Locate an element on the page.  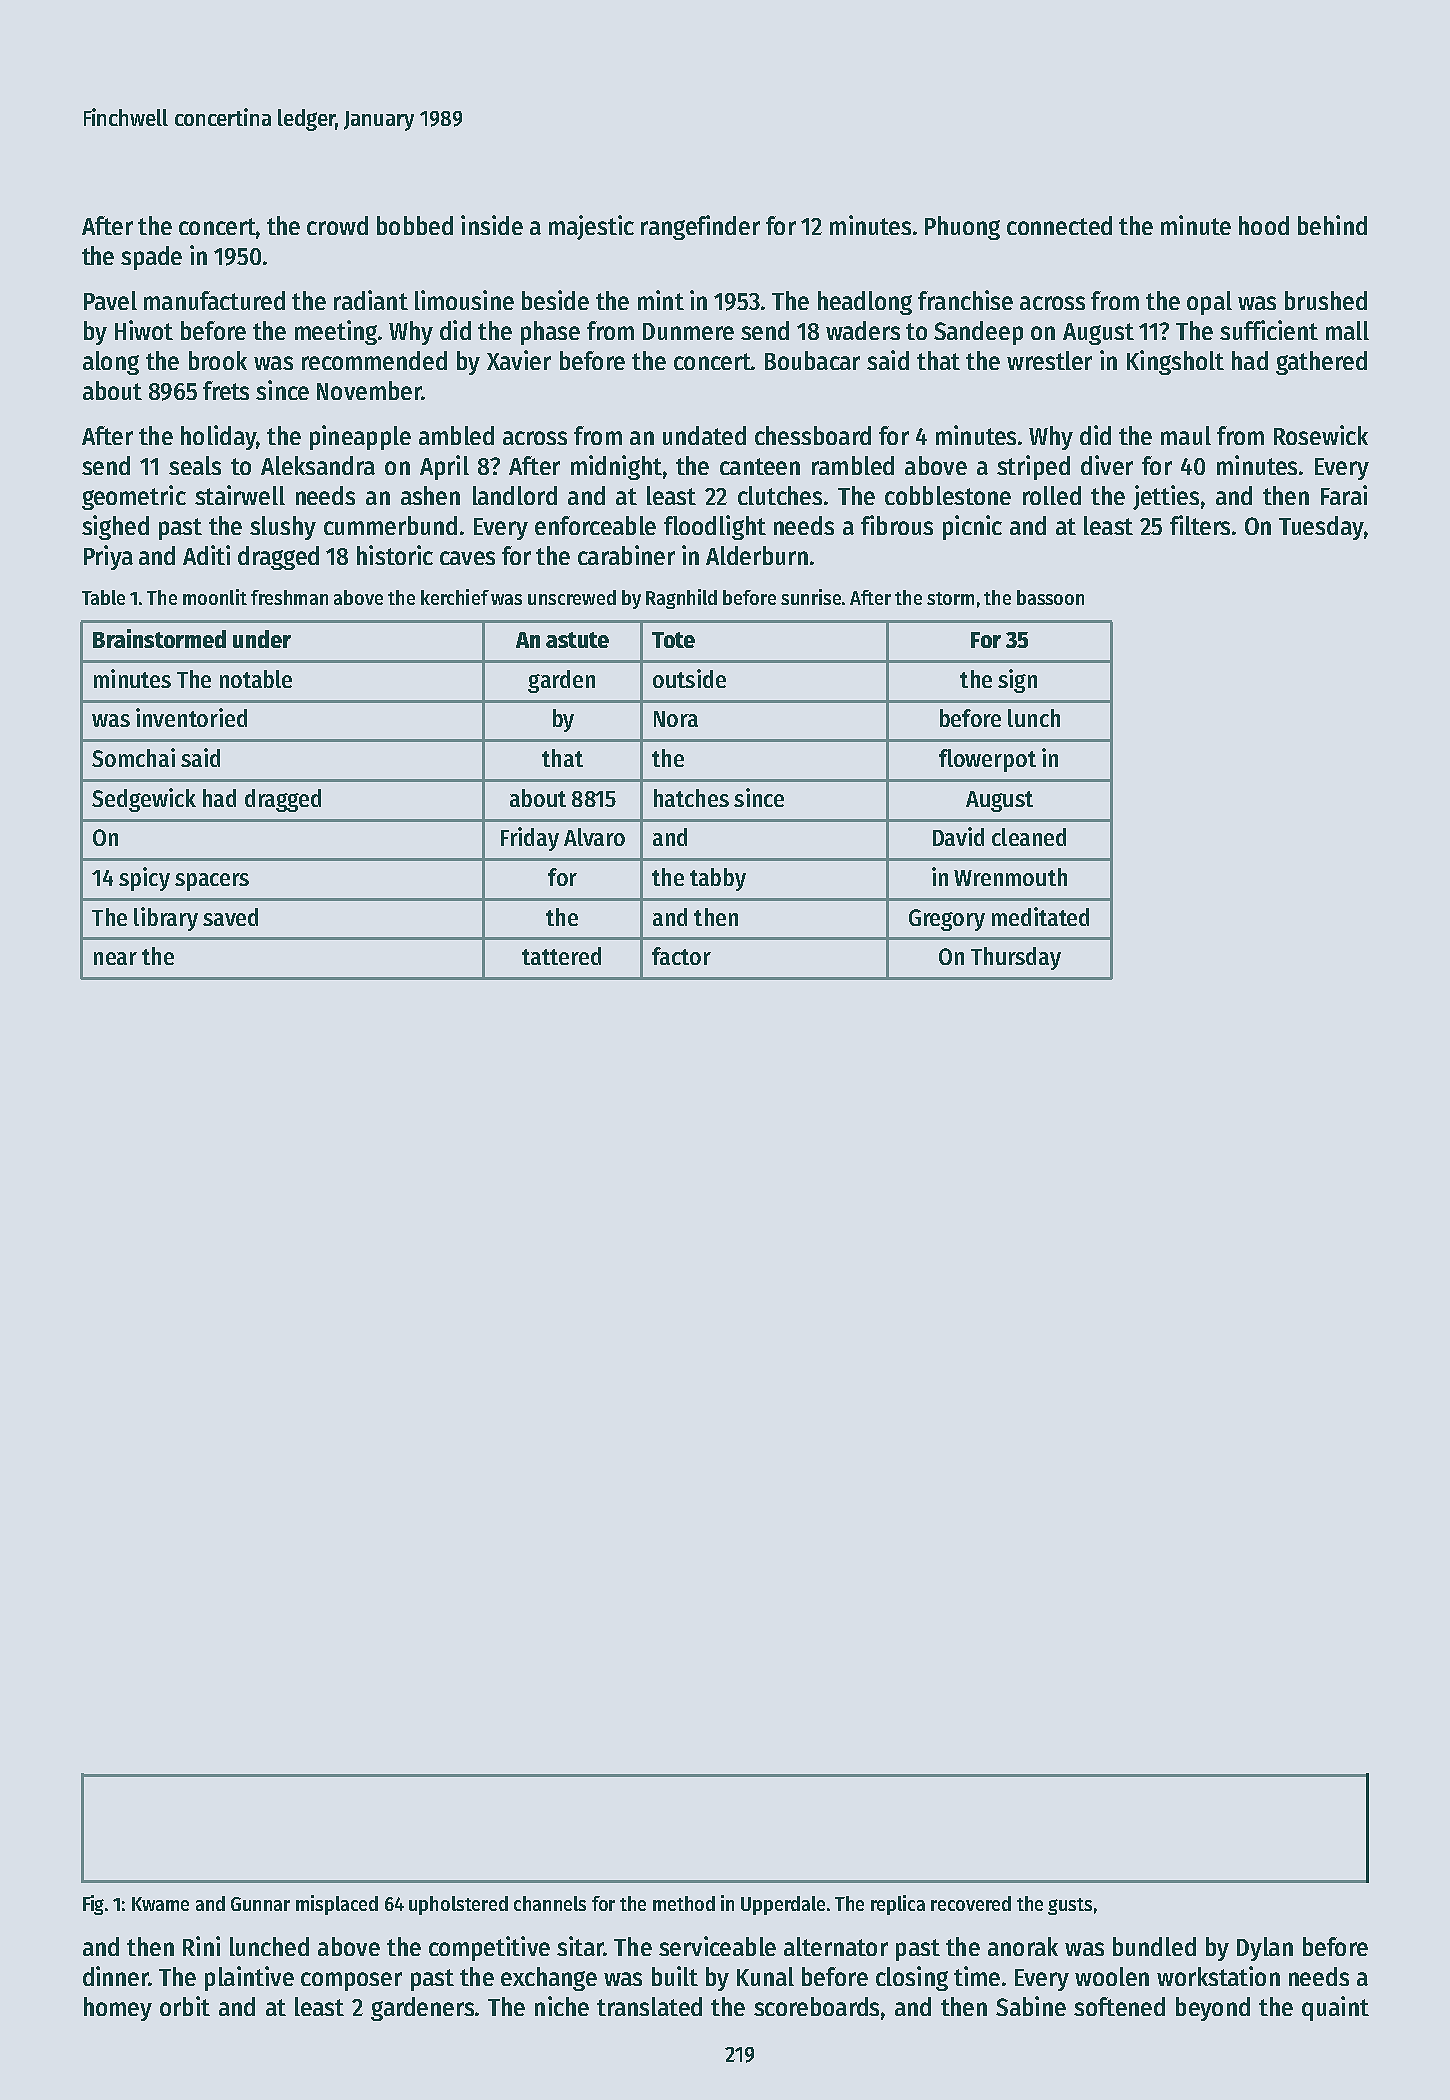
serviceable is located at coordinates (717, 1946).
